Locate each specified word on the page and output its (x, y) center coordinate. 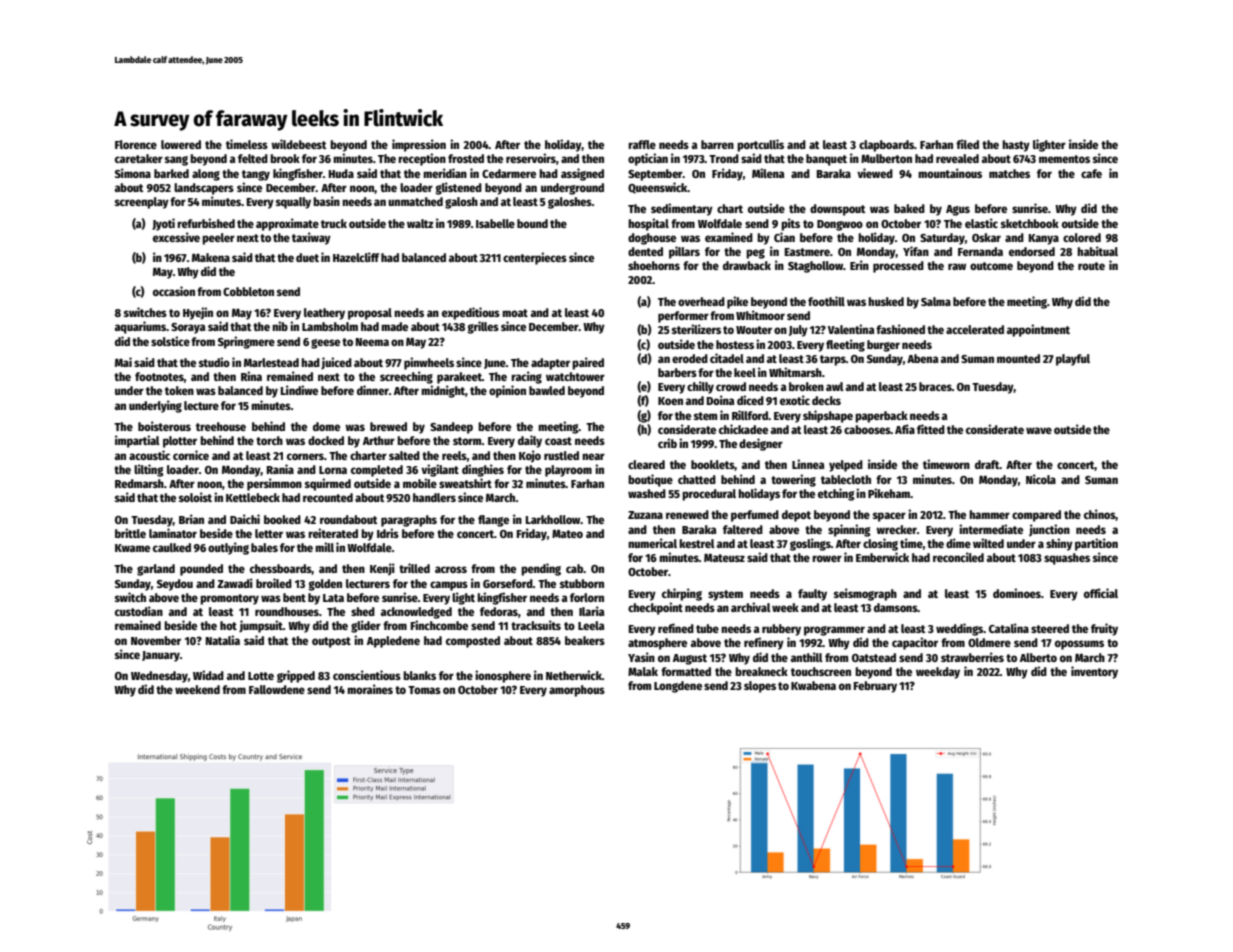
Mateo (567, 534)
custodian (139, 611)
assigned (582, 174)
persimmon (274, 484)
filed (967, 144)
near (593, 456)
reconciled (958, 557)
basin (326, 201)
